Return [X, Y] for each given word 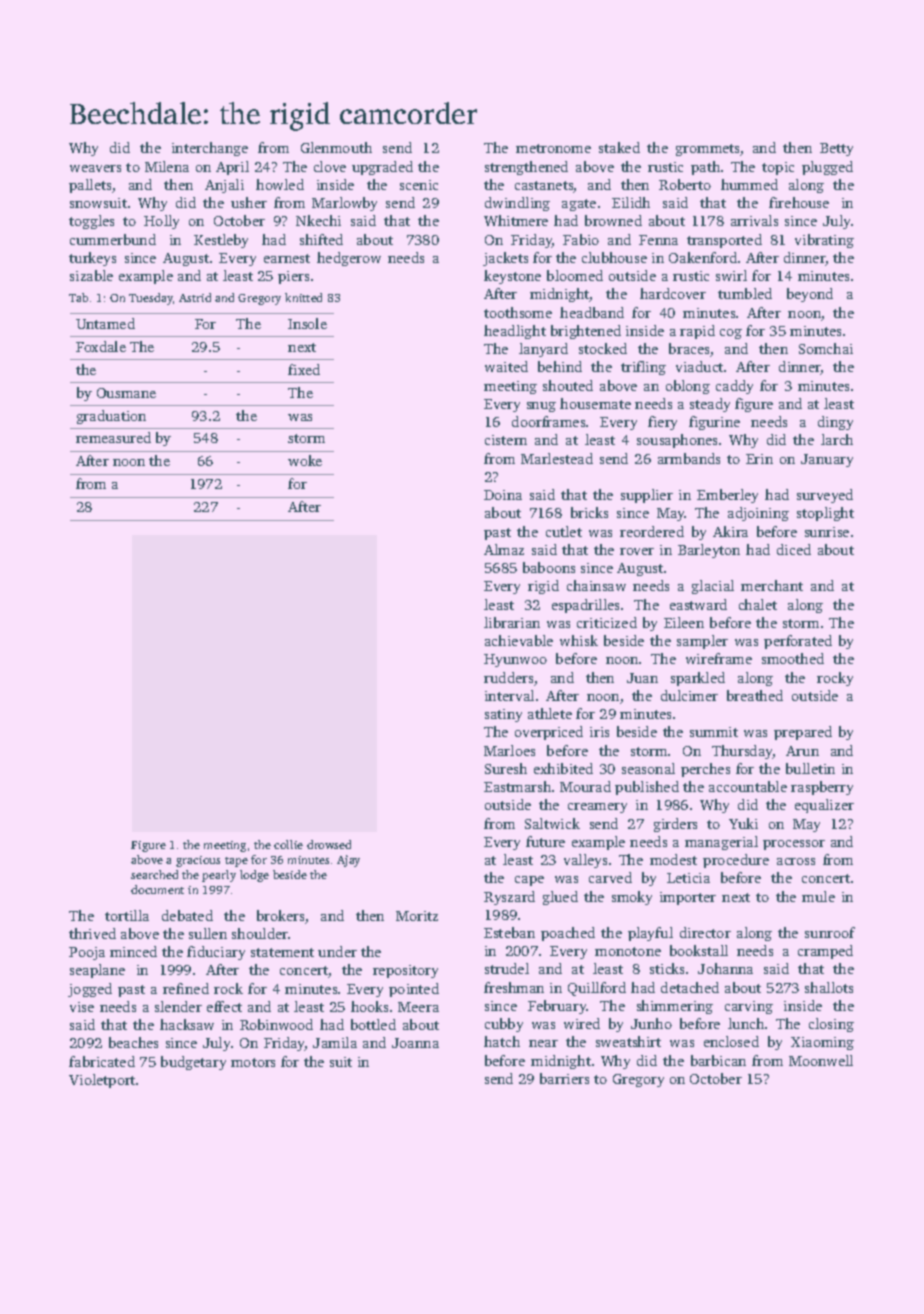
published [647, 788]
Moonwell [821, 1060]
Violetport [102, 1081]
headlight [515, 332]
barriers [564, 1078]
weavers [95, 168]
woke [305, 460]
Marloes [509, 750]
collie [288, 844]
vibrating [824, 241]
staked [619, 147]
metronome [553, 148]
